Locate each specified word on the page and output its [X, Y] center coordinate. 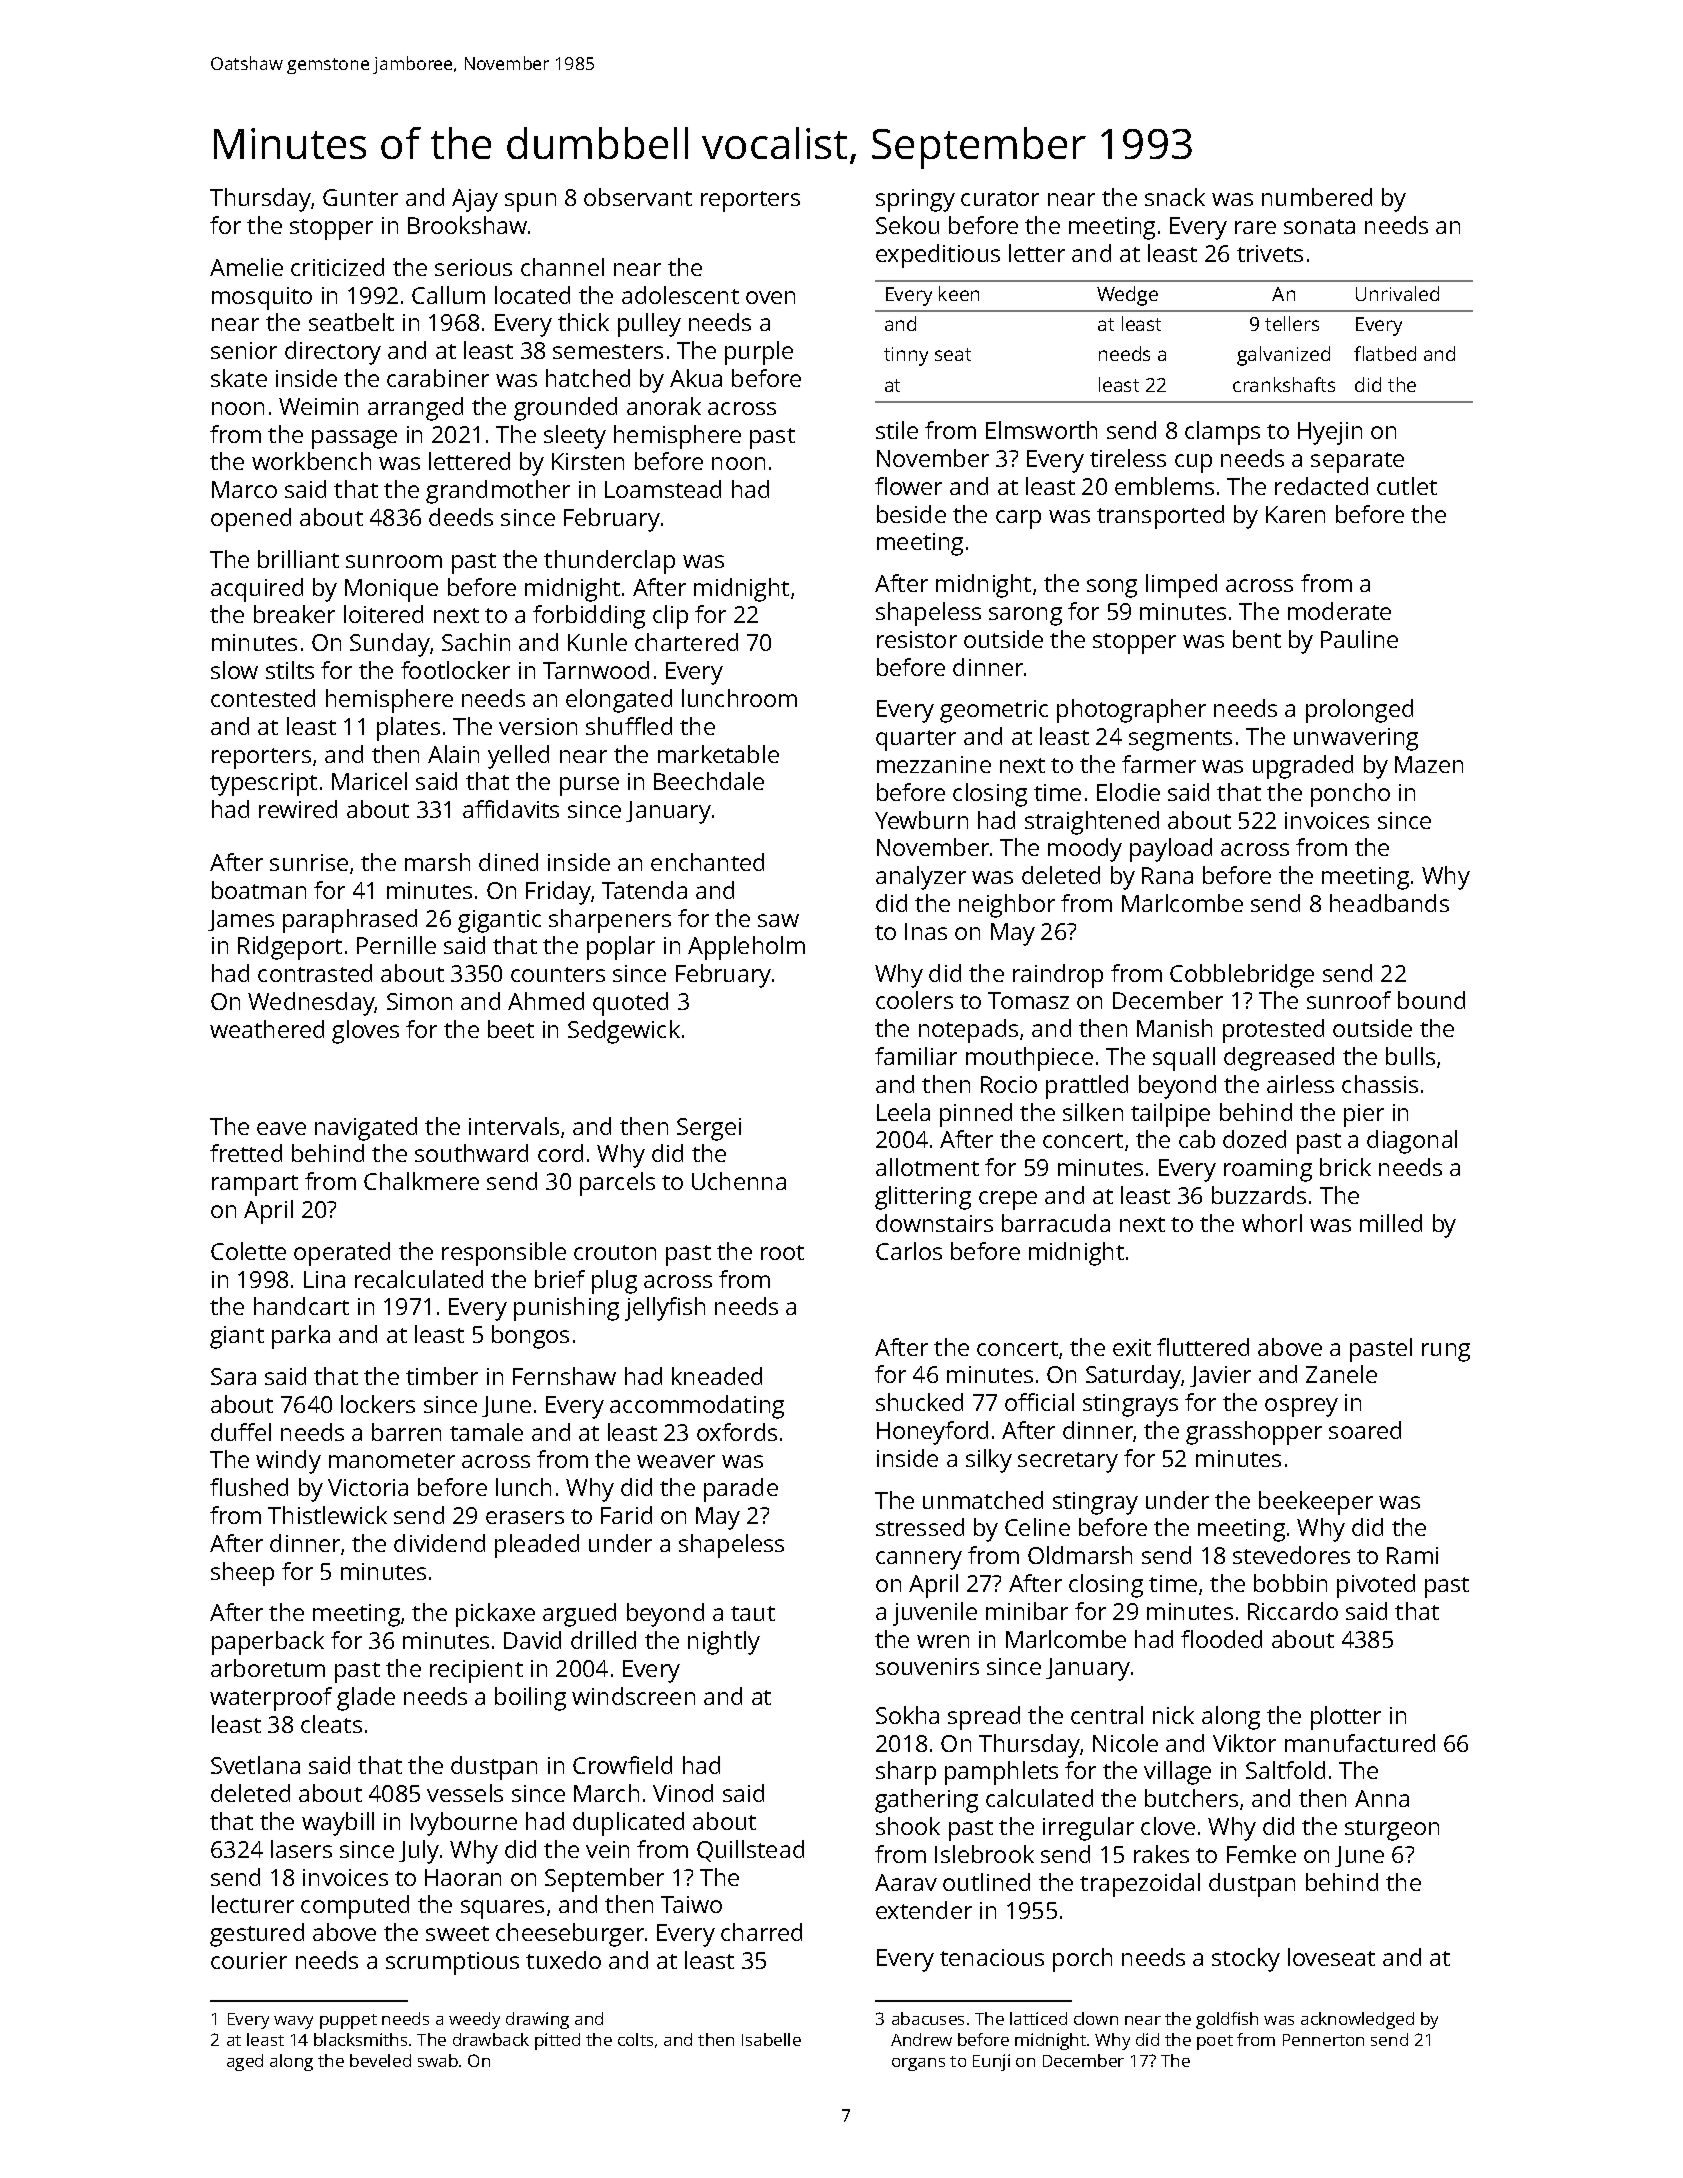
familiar [916, 1056]
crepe [1008, 1200]
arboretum [268, 1668]
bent [1257, 639]
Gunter [360, 197]
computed [355, 1907]
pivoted [1376, 1586]
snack [1175, 197]
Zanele [1341, 1374]
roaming [1268, 1170]
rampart [255, 1185]
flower [908, 486]
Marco [244, 489]
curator [1000, 198]
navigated [366, 1129]
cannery [919, 1560]
